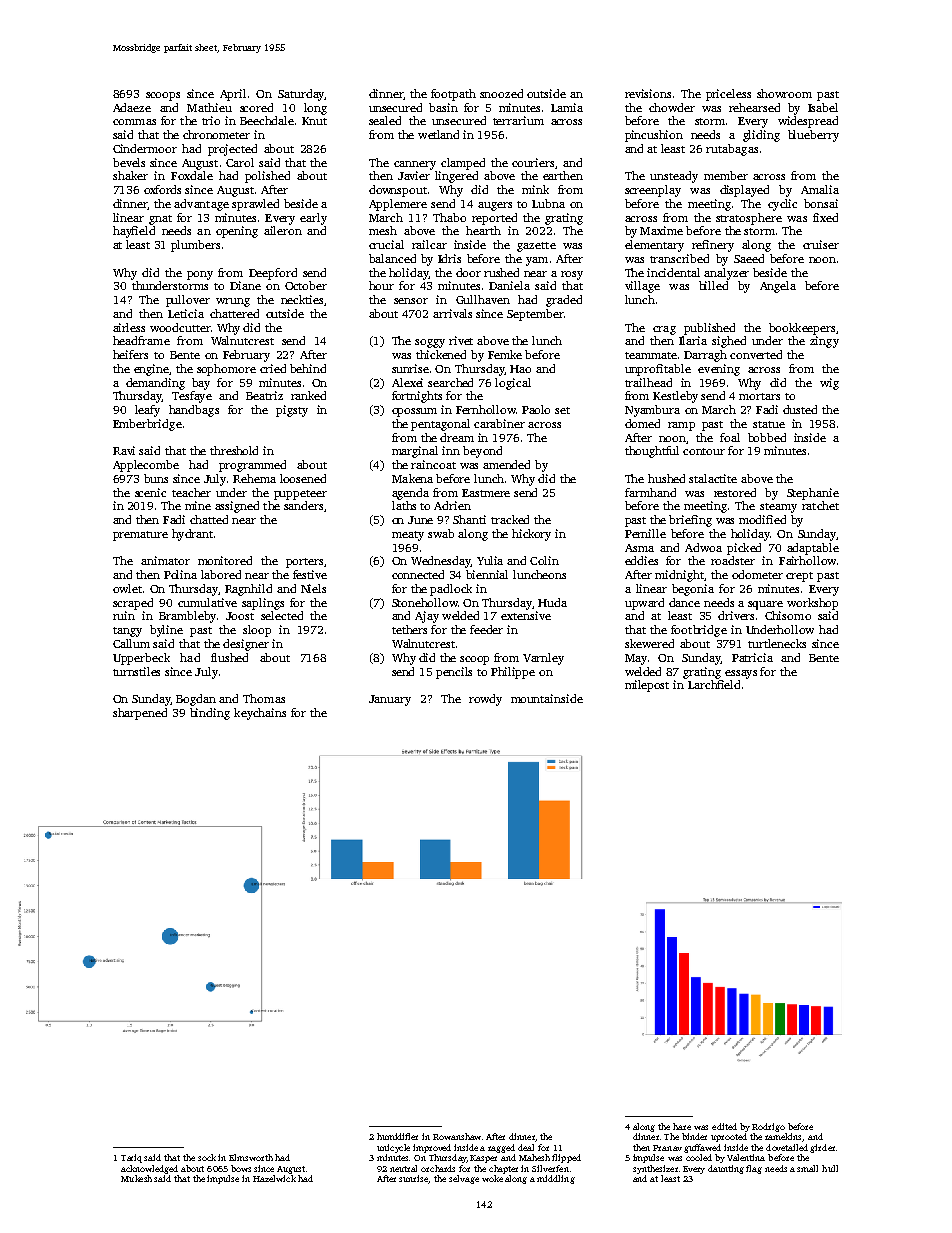  I want to click on hull, so click(830, 1168).
